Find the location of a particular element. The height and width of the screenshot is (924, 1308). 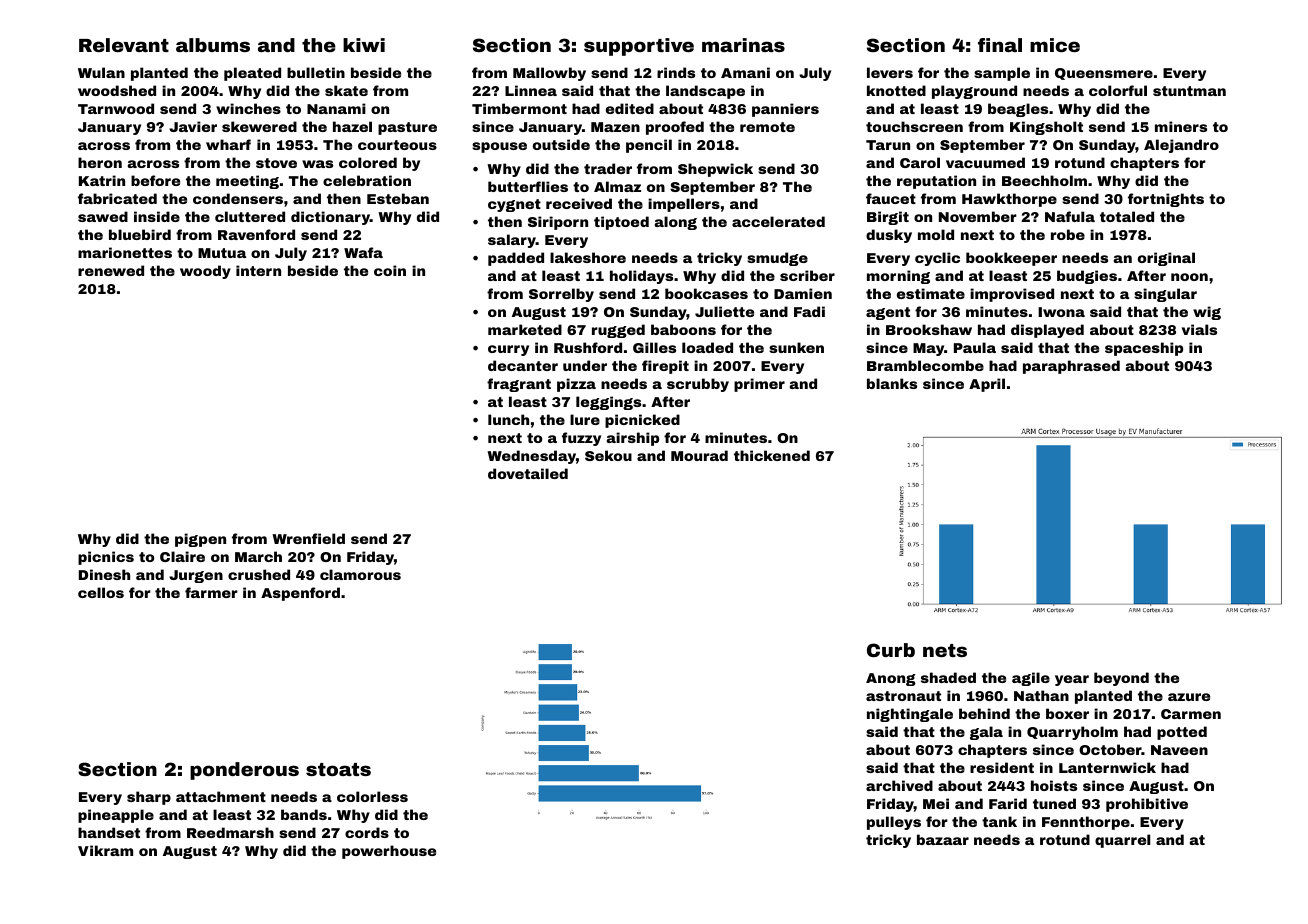

sawed is located at coordinates (103, 216).
